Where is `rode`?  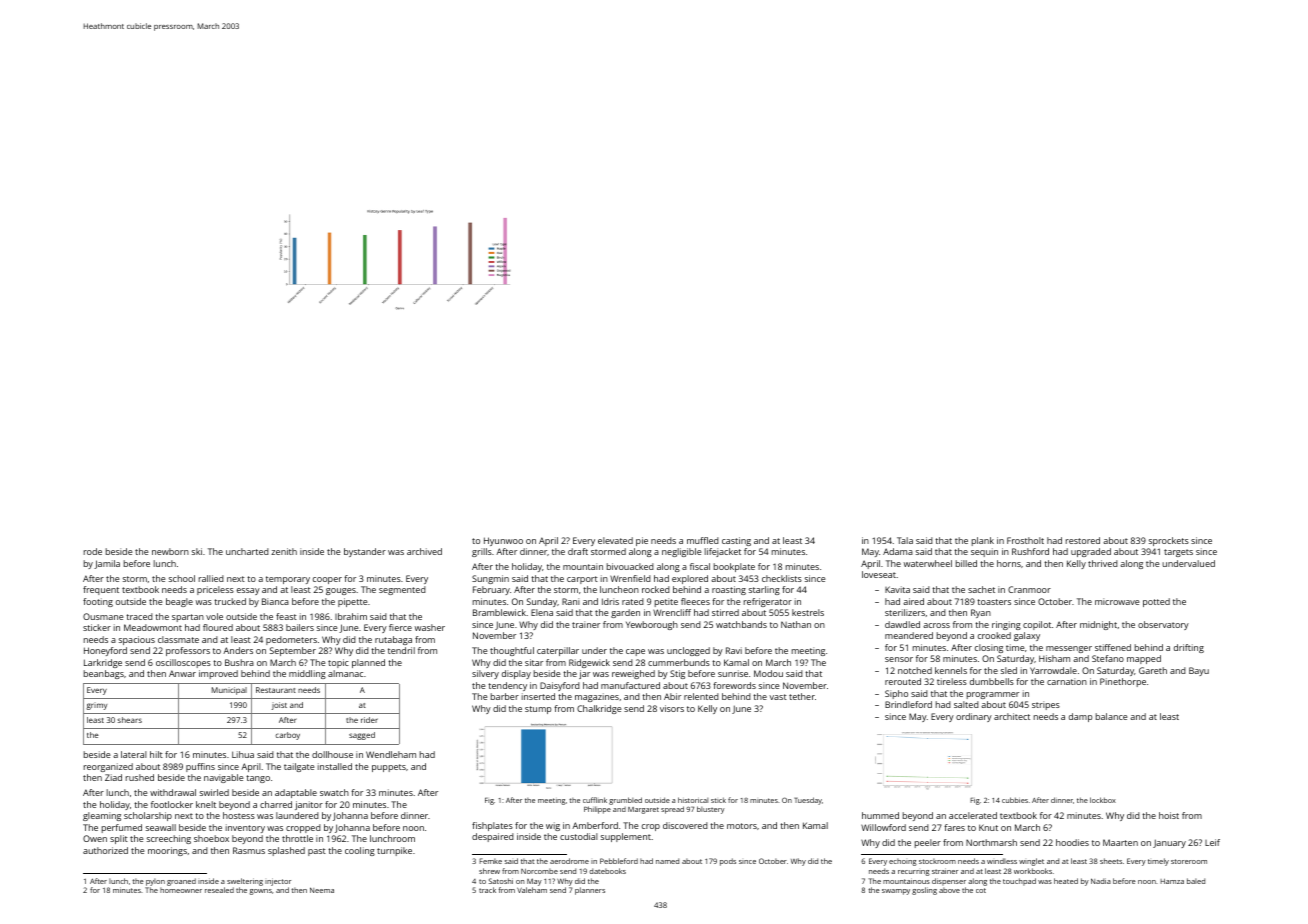
rode is located at coordinates (93, 551).
